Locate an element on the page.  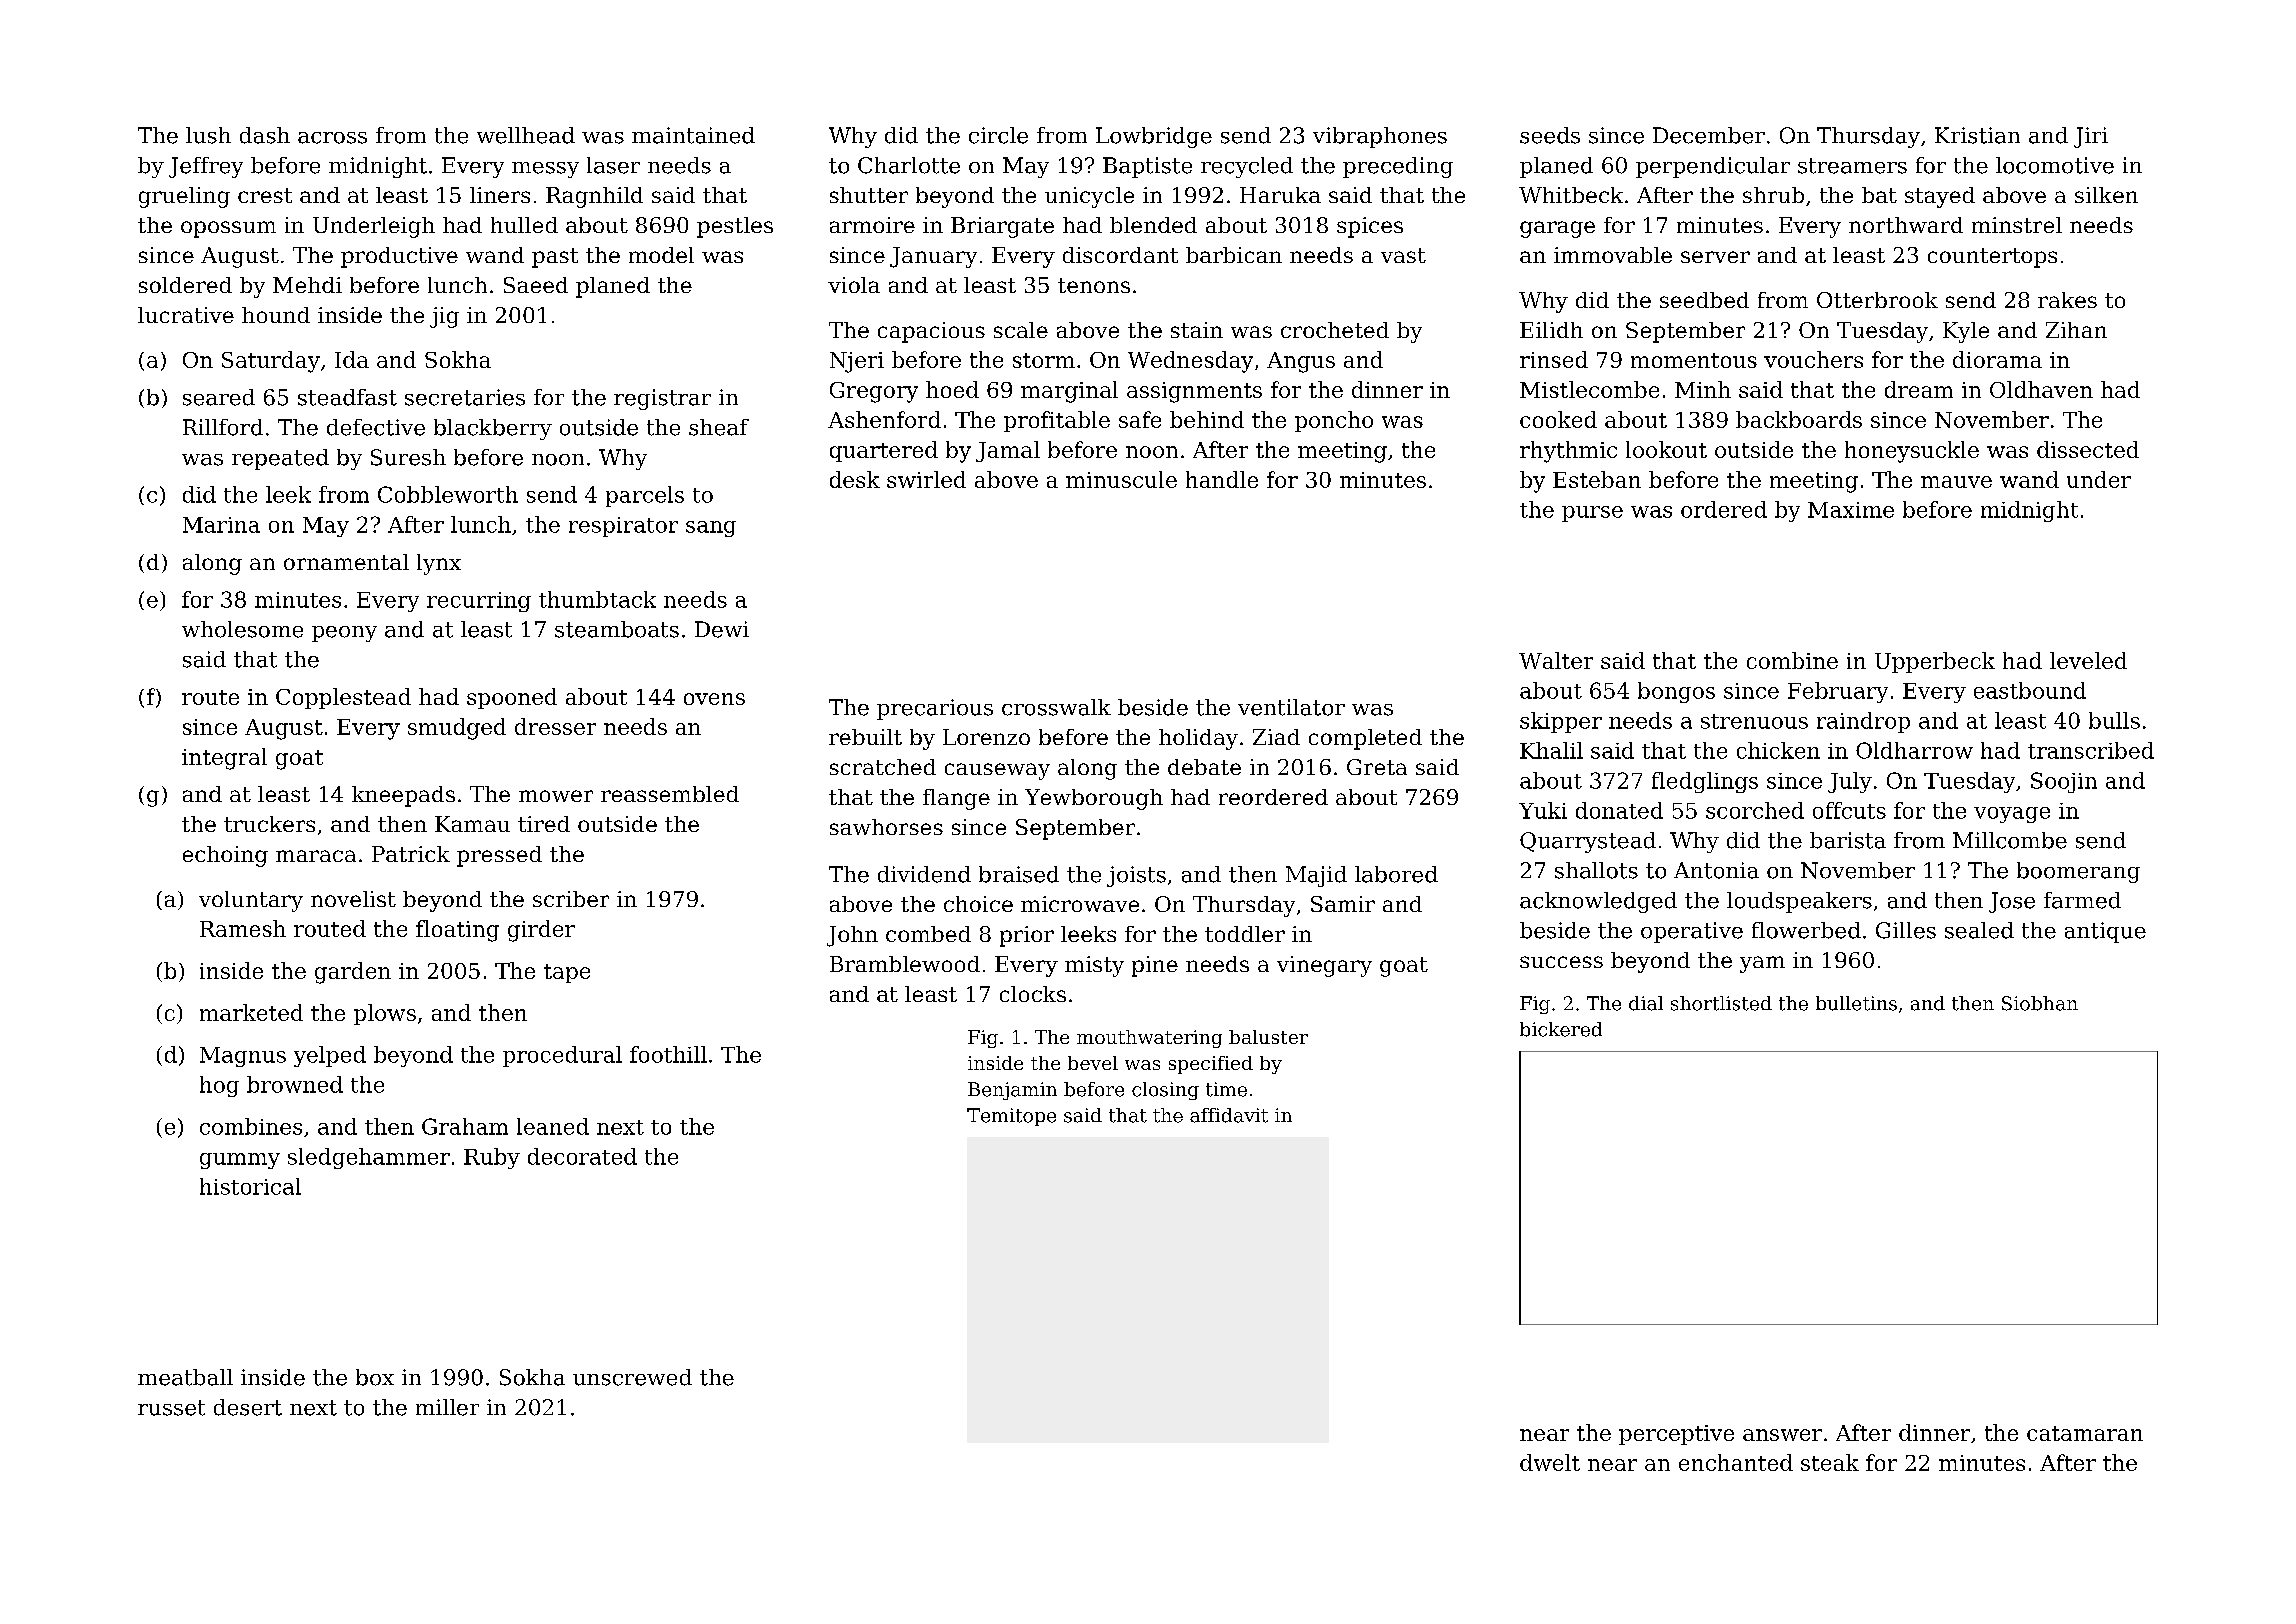
catamaran is located at coordinates (2085, 1433).
